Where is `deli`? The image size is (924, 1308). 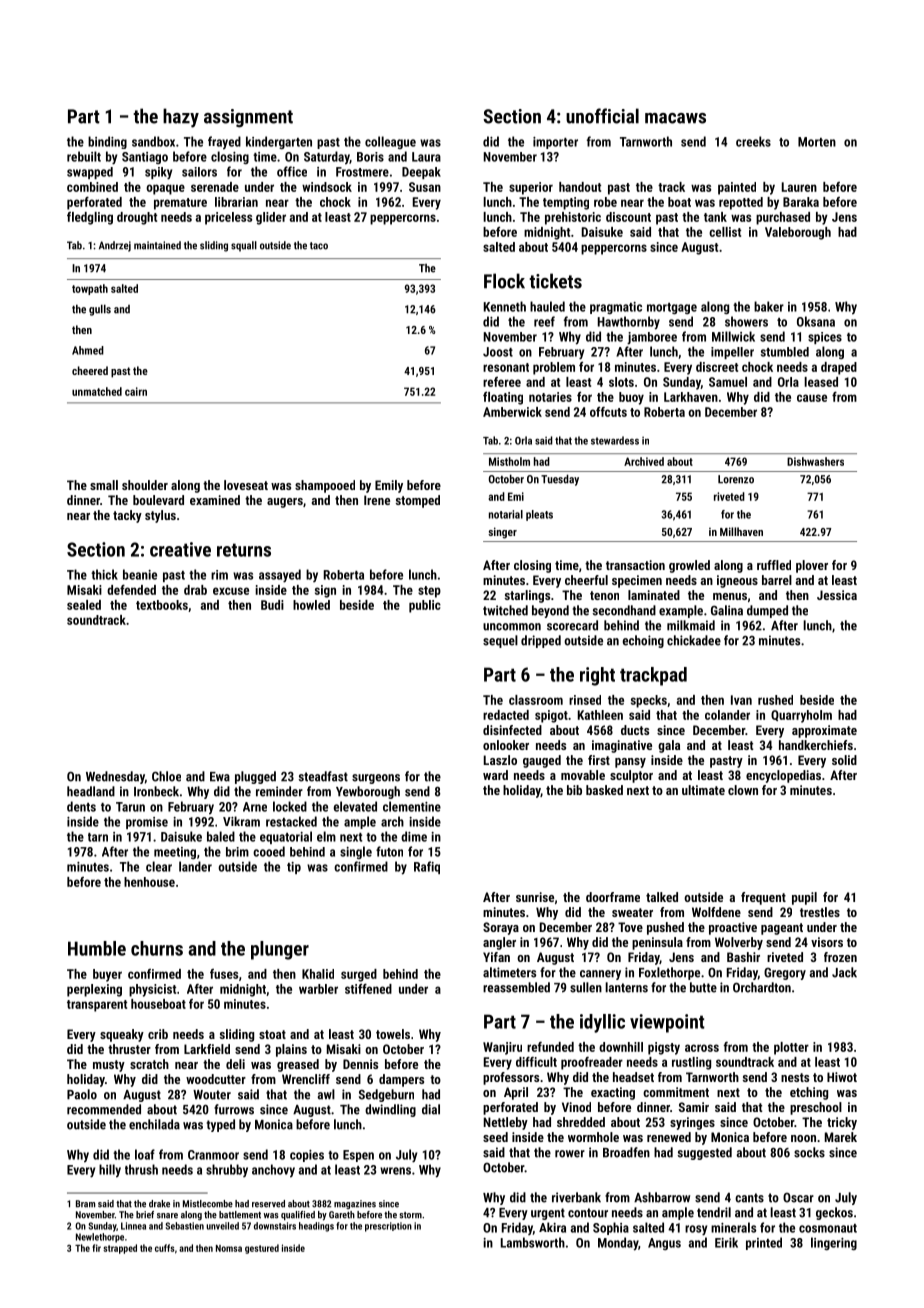
deli is located at coordinates (235, 1064).
